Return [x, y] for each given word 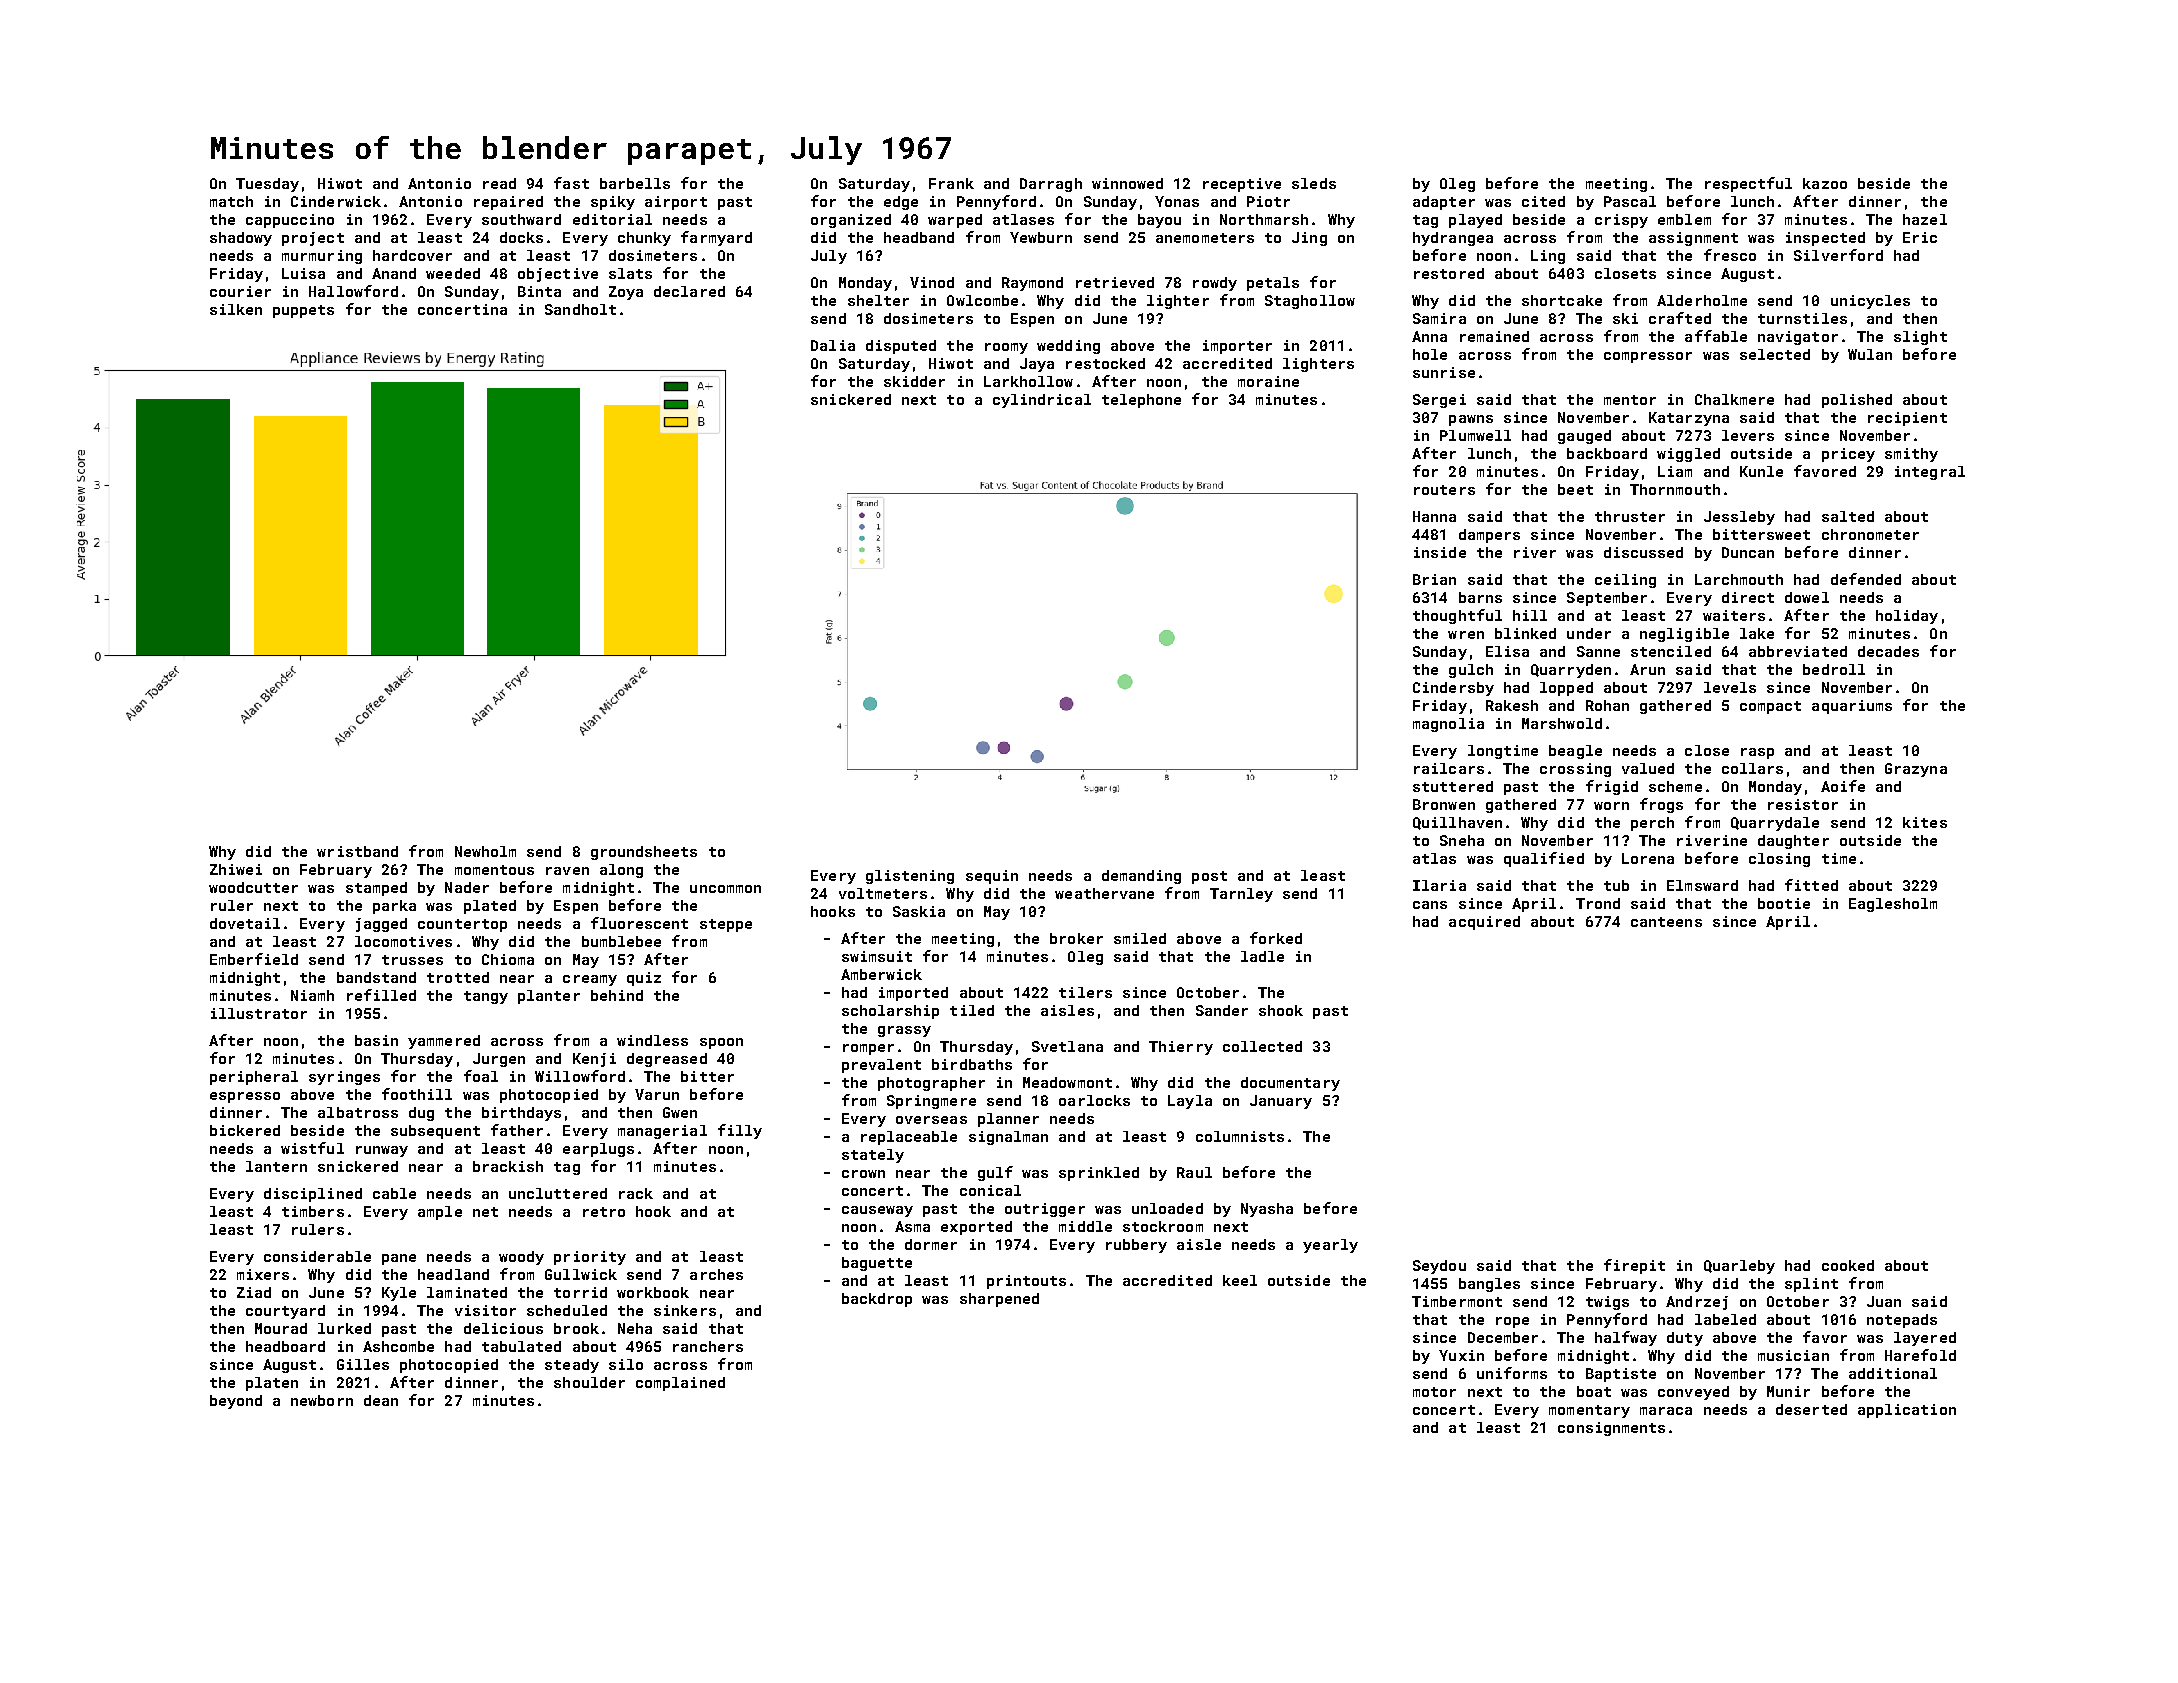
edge [901, 203]
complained [680, 1384]
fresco [1730, 255]
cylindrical [1042, 401]
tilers [1085, 992]
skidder [914, 381]
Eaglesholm [1893, 905]
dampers [1489, 536]
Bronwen [1444, 804]
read [499, 183]
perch [1652, 824]
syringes [344, 1078]
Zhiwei [236, 869]
